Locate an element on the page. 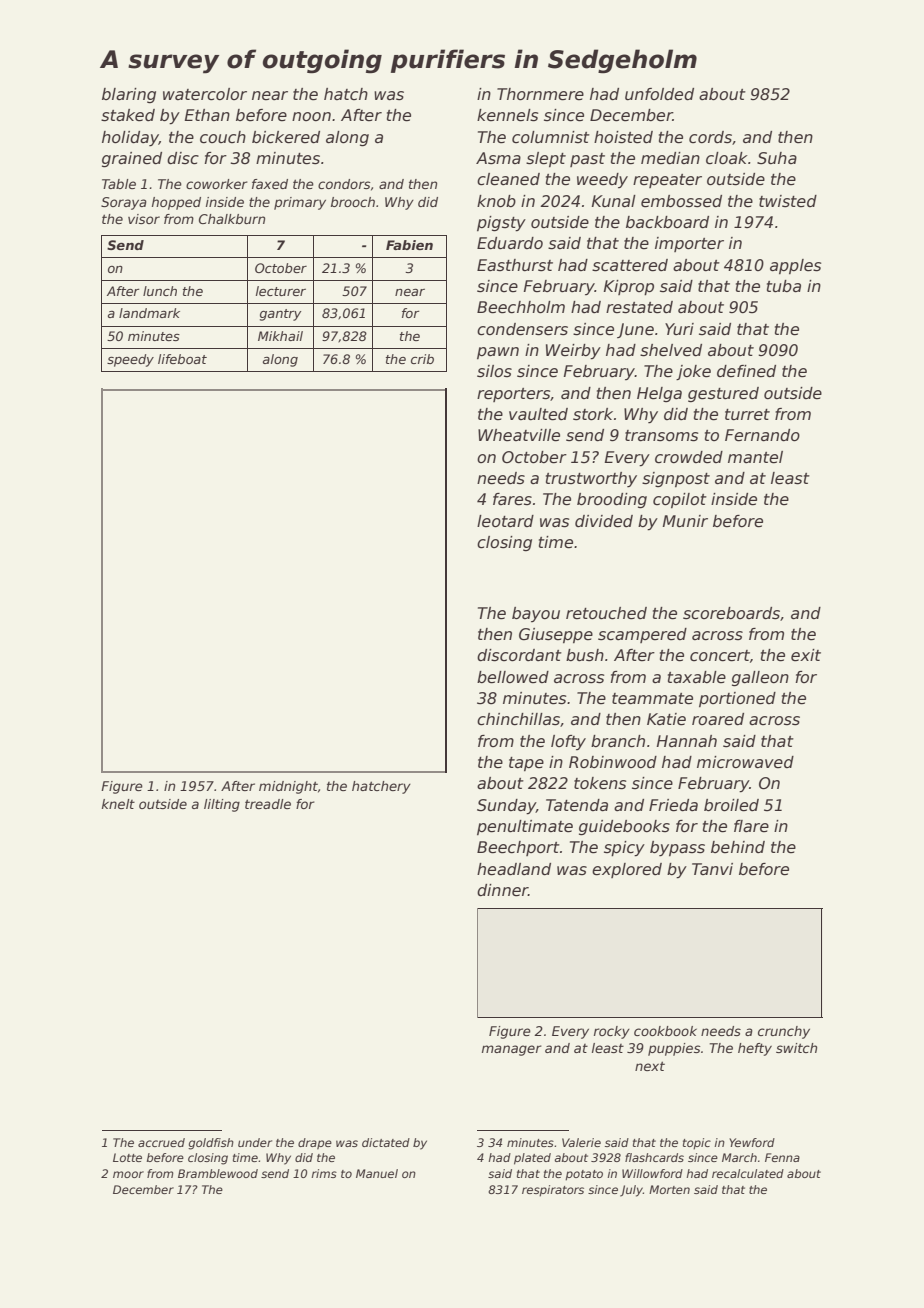 The height and width of the image is (1308, 924). goldfish is located at coordinates (211, 1144).
